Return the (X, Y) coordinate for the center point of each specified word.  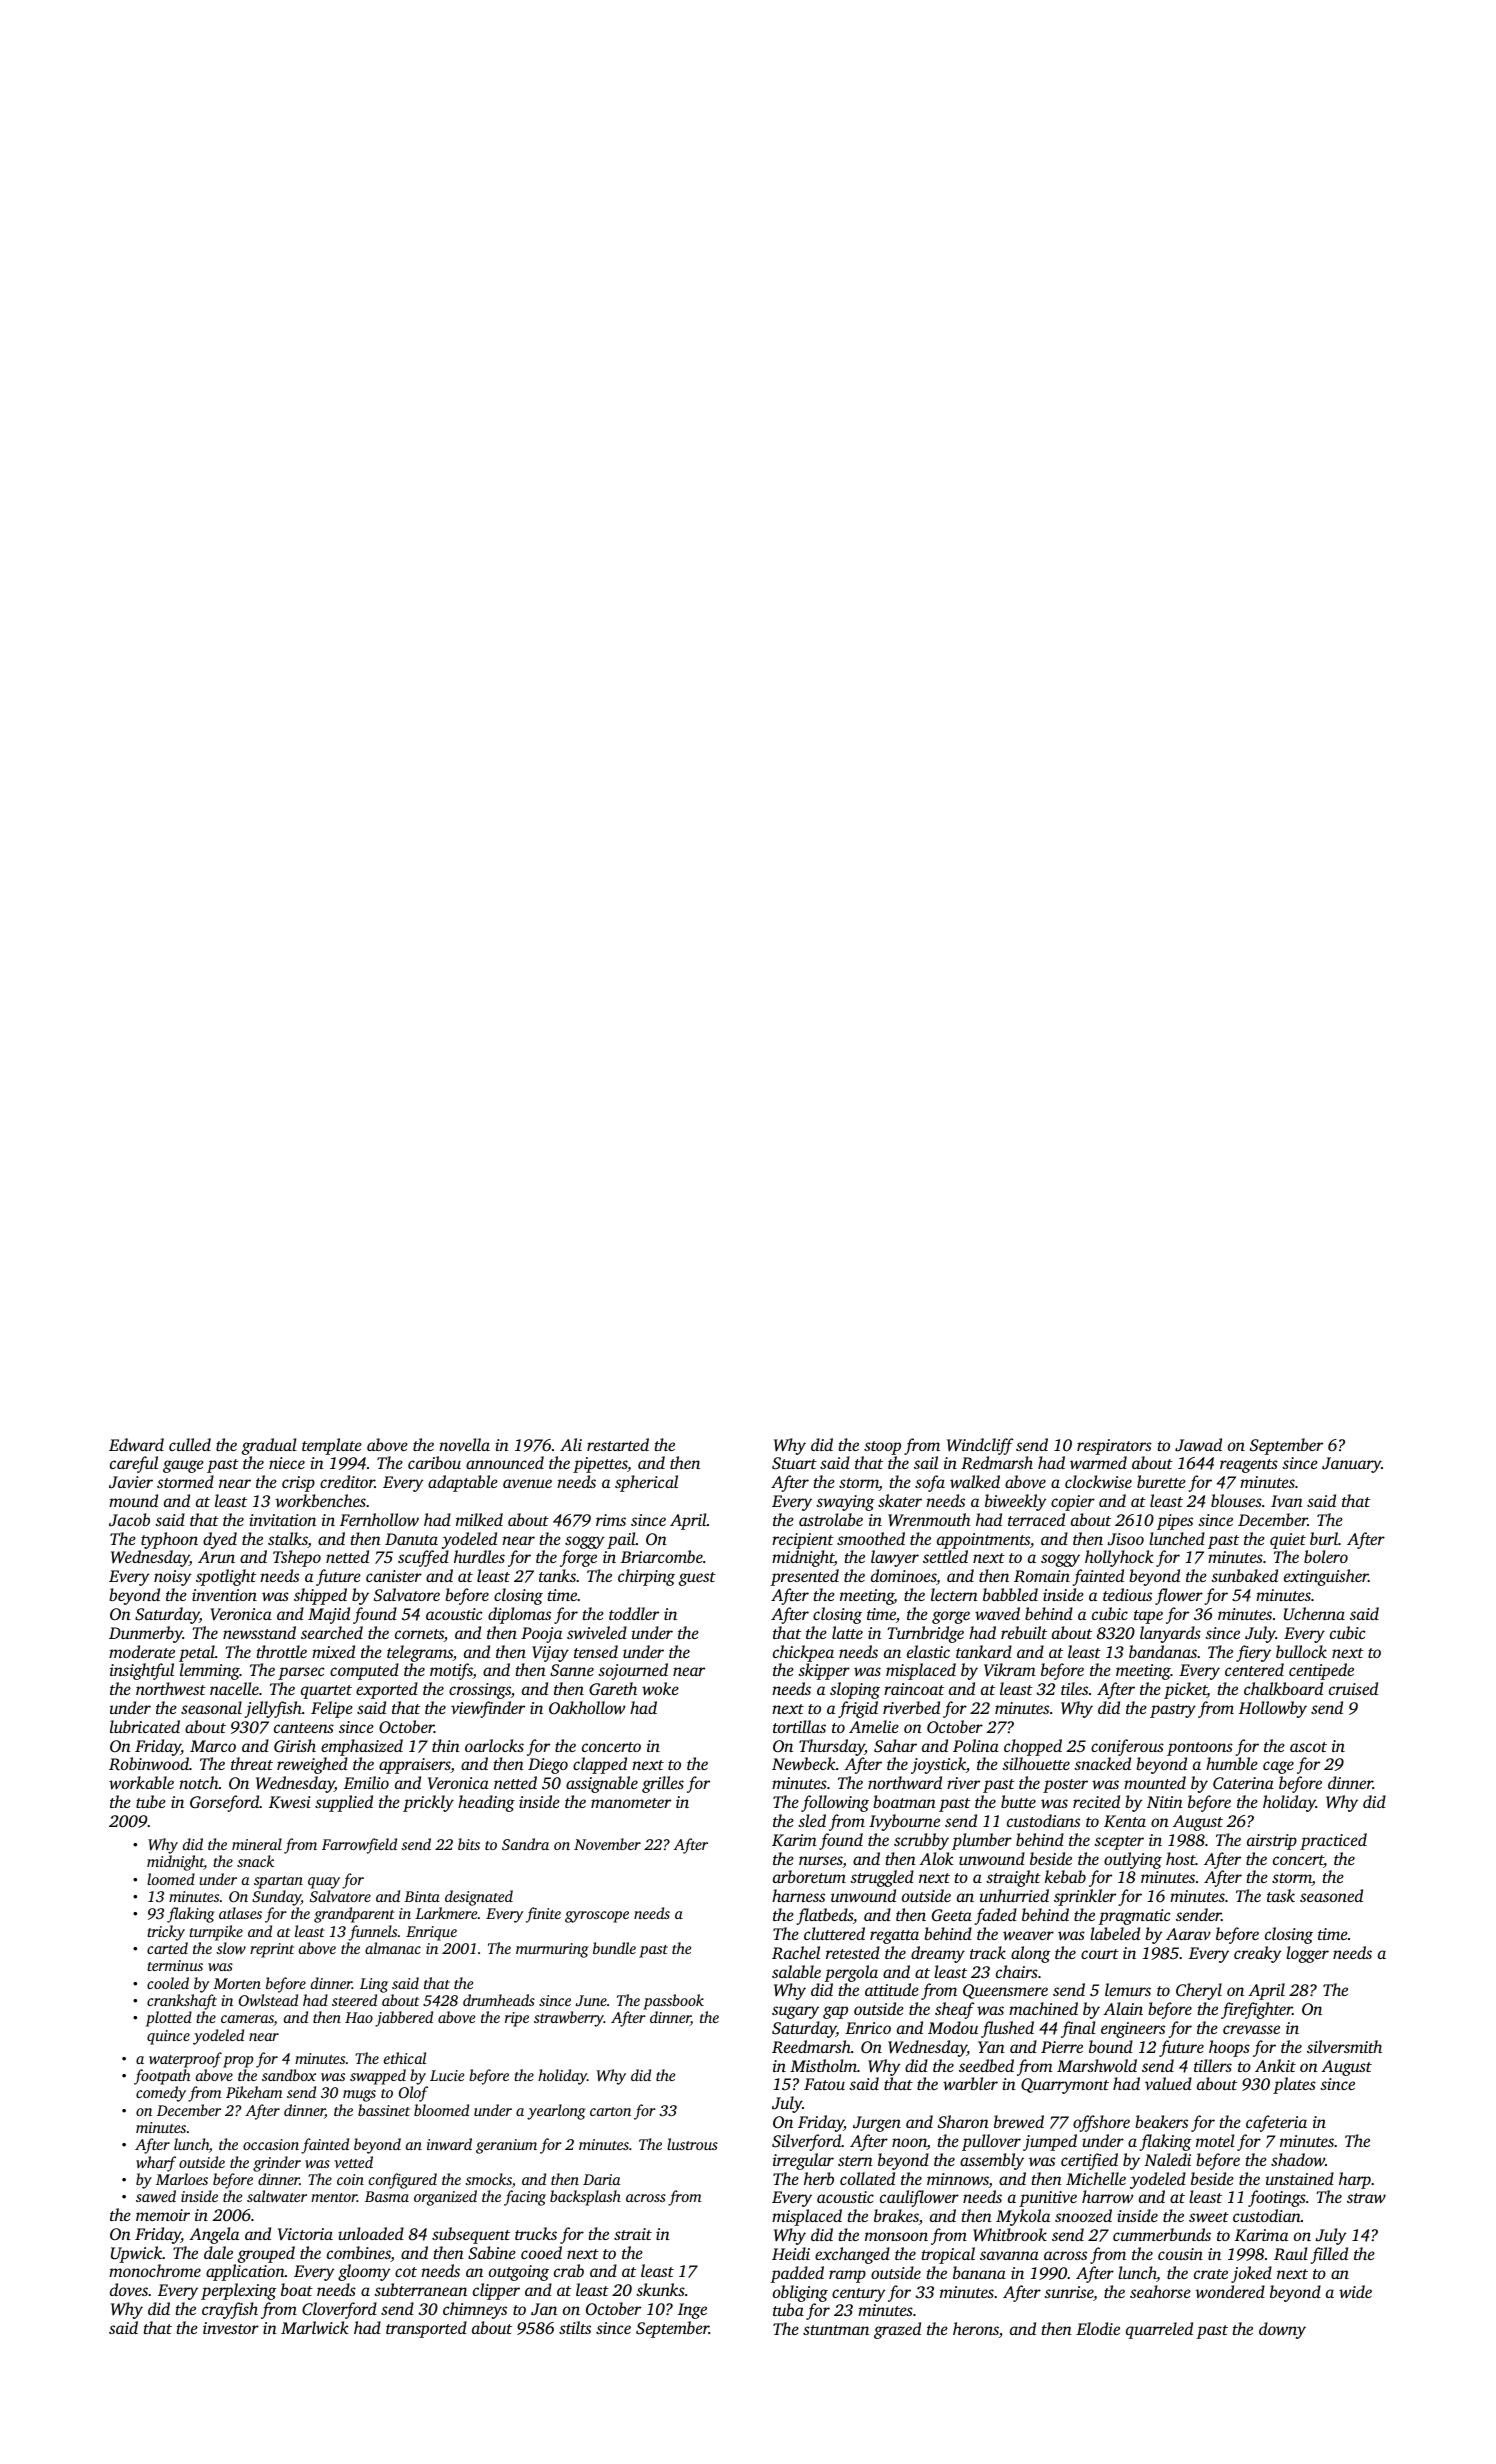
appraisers (415, 1766)
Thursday (832, 1747)
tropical (948, 2255)
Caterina (1243, 1783)
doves (129, 2289)
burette (1161, 1481)
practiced (1333, 1841)
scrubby (921, 1841)
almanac (393, 1948)
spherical (646, 1483)
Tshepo (297, 1558)
